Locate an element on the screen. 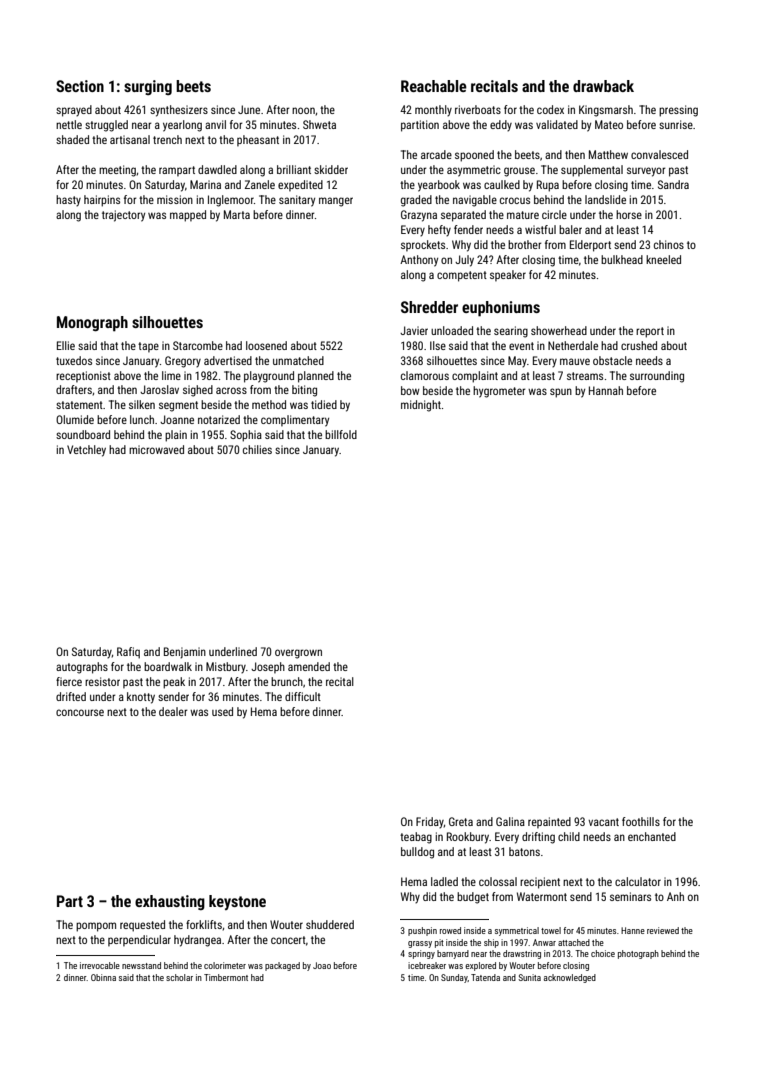 This screenshot has height=1077, width=759. exhausting is located at coordinates (170, 902).
